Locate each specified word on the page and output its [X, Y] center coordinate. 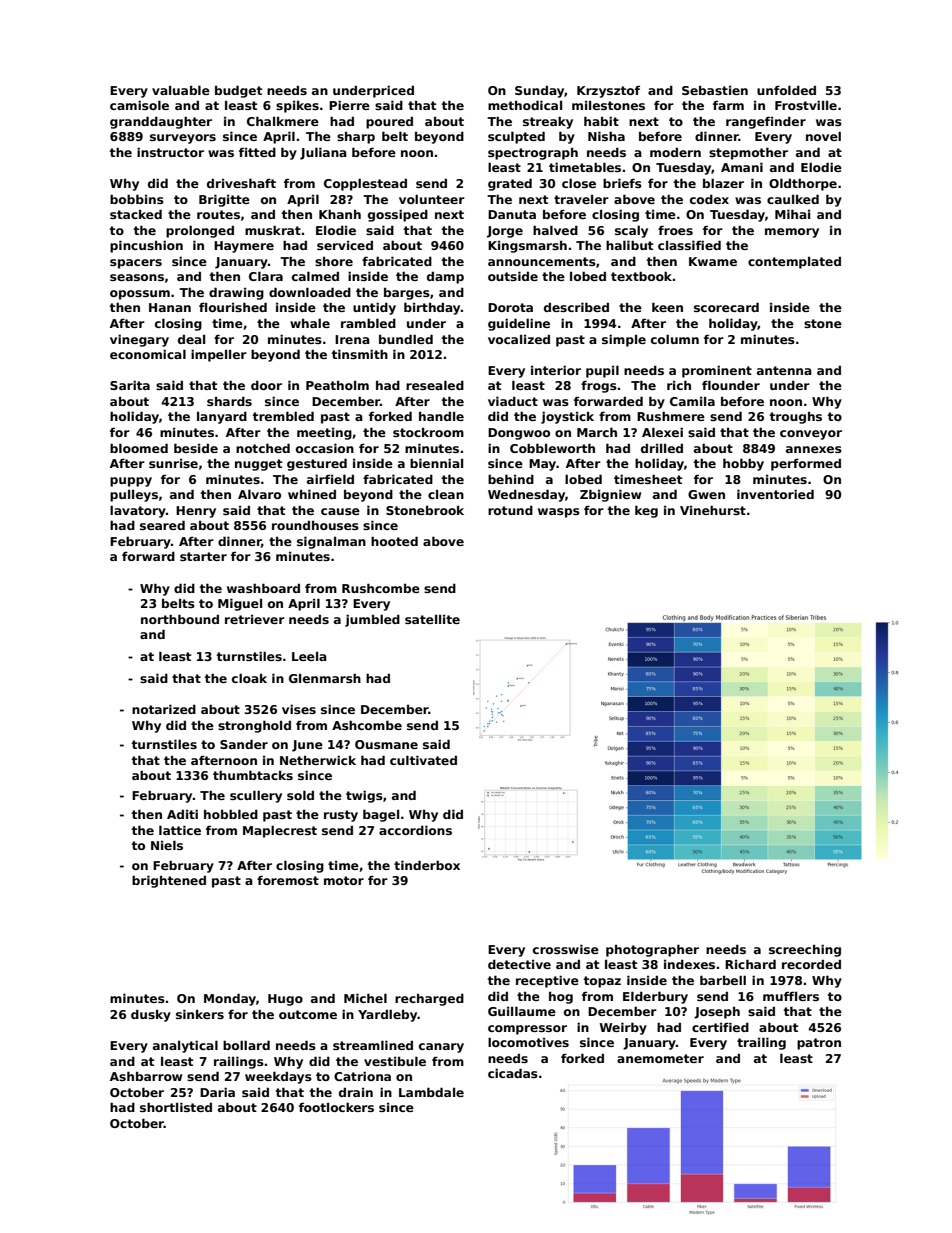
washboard [263, 588]
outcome [308, 1014]
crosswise [566, 949]
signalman [331, 542]
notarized [164, 709]
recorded [811, 964]
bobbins [137, 199]
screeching [805, 950]
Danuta [512, 214]
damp [445, 277]
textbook [641, 276]
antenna [784, 370]
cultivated [423, 760]
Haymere [244, 247]
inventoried [775, 494]
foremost [288, 880]
